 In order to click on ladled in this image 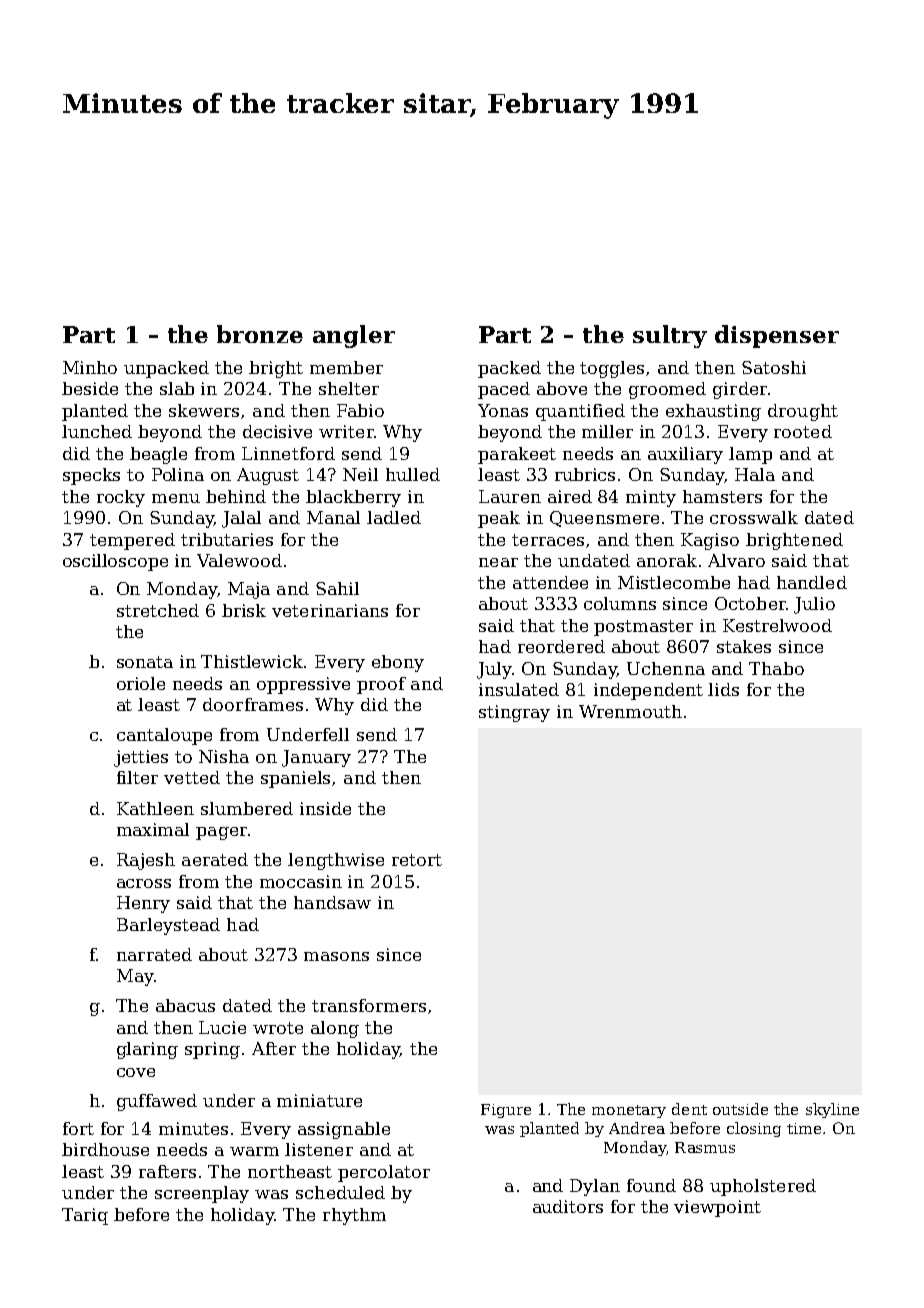, I will do `click(394, 517)`.
